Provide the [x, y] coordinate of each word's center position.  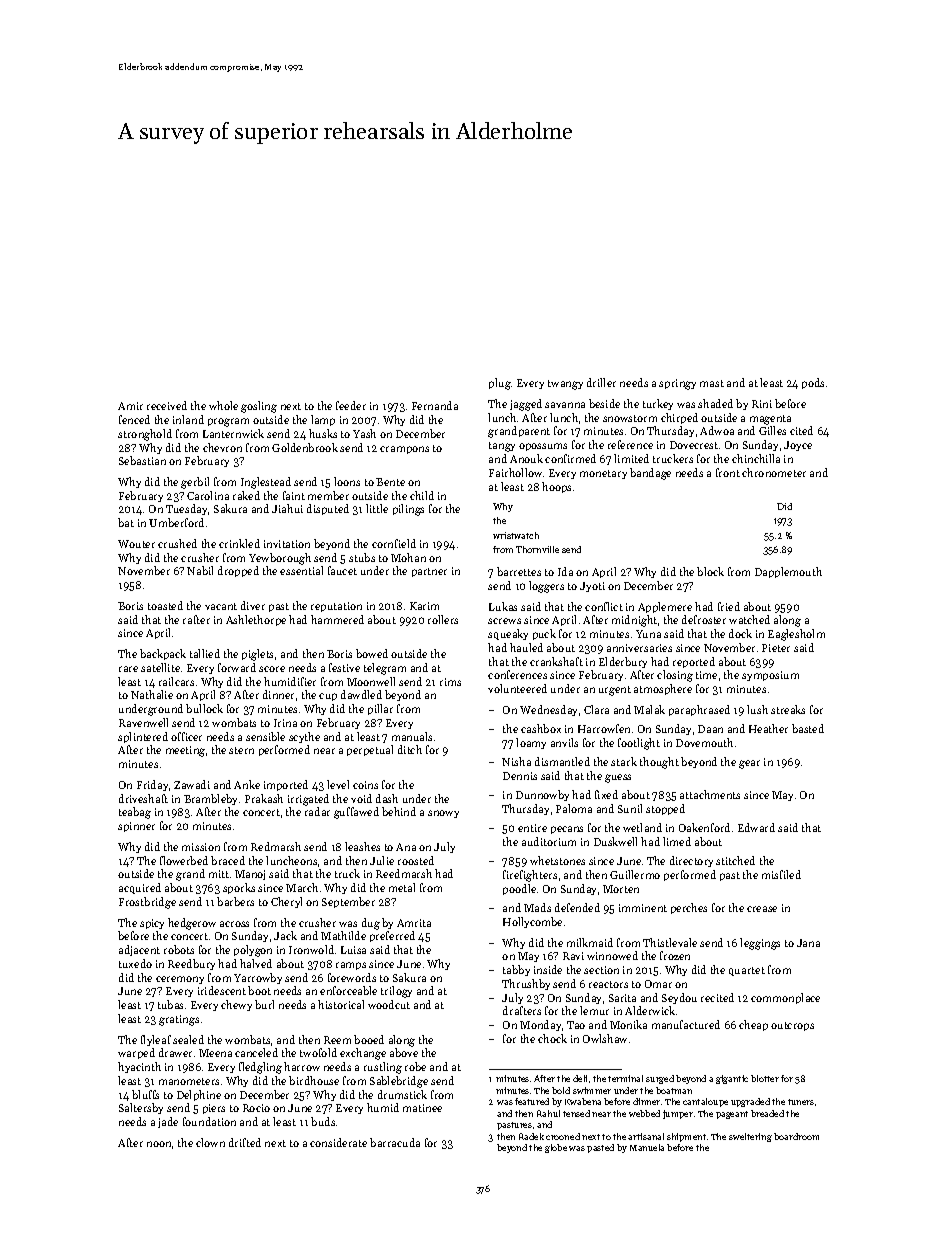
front [728, 472]
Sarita [622, 998]
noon [159, 1144]
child [422, 495]
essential [301, 570]
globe [556, 1148]
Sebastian [142, 460]
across [234, 924]
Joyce [798, 446]
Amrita [414, 923]
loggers [546, 587]
